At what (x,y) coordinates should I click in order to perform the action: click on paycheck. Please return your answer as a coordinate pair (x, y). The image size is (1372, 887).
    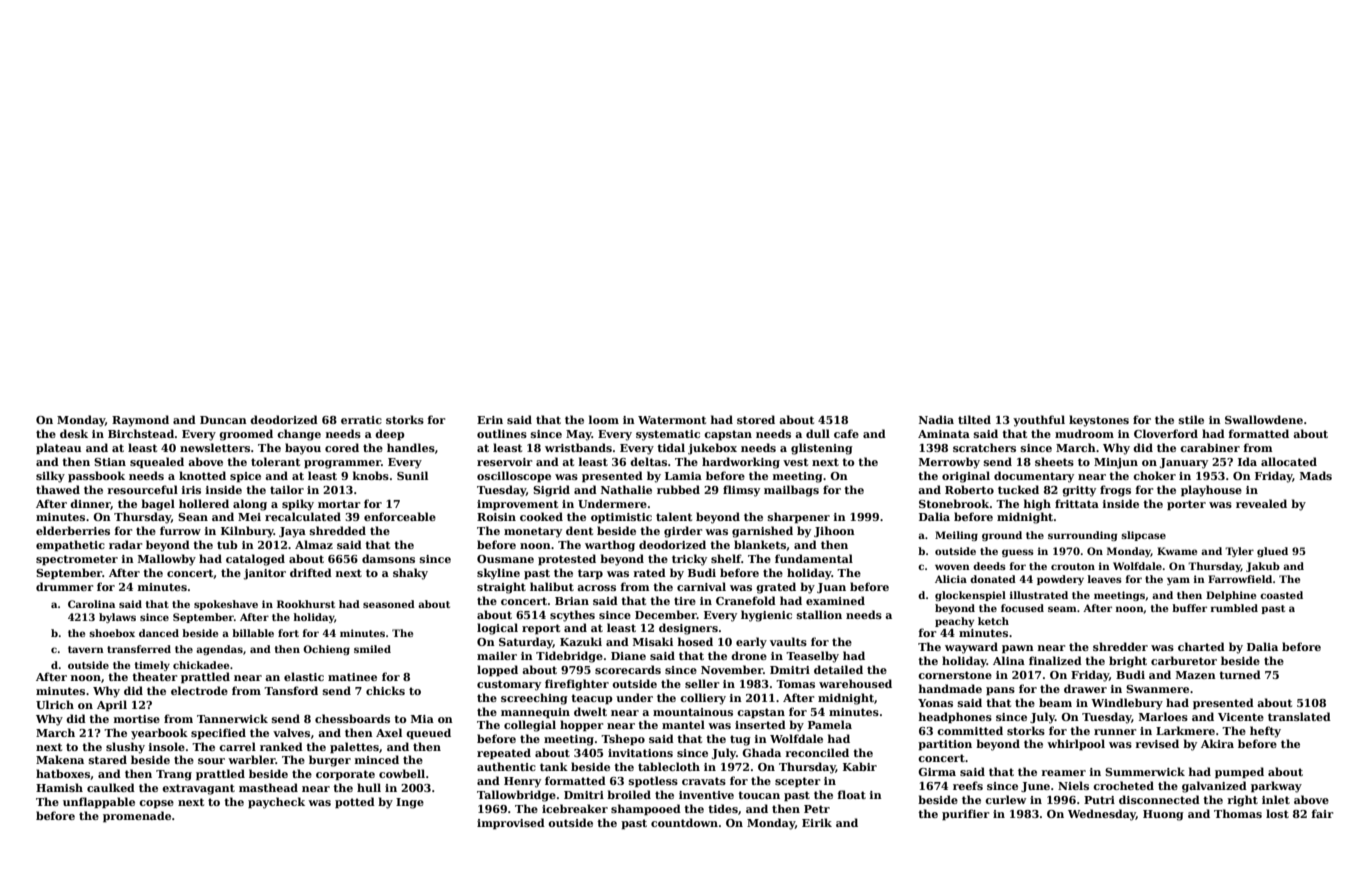
    Looking at the image, I should click on (276, 803).
